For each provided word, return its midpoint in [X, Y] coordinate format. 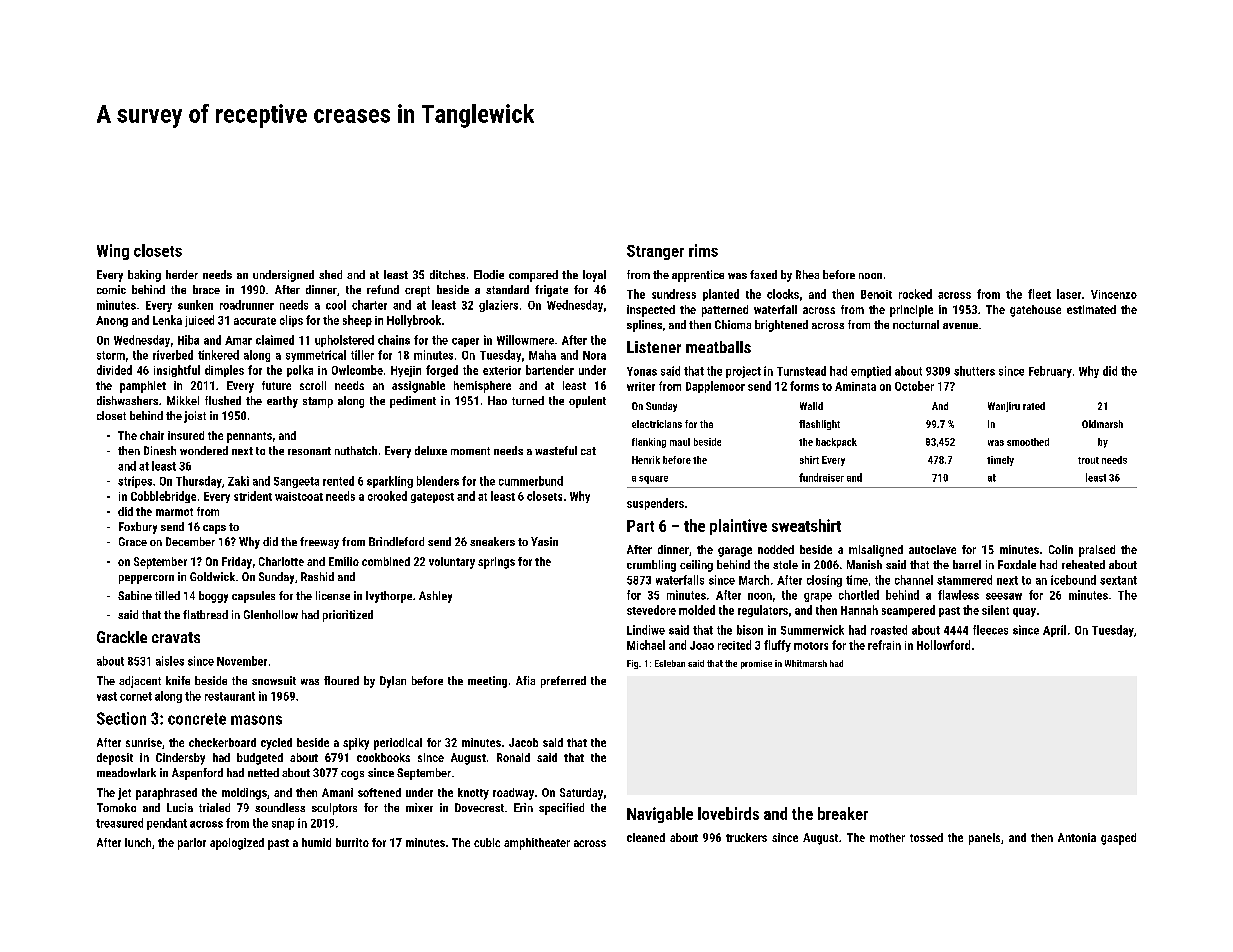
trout [1088, 460]
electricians [657, 424]
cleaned [646, 837]
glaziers [498, 306]
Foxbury [138, 528]
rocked [915, 294]
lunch [138, 842]
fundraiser [821, 477]
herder [182, 274]
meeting [487, 682]
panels [984, 839]
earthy [282, 402]
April [1054, 631]
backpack [836, 443]
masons [256, 720]
